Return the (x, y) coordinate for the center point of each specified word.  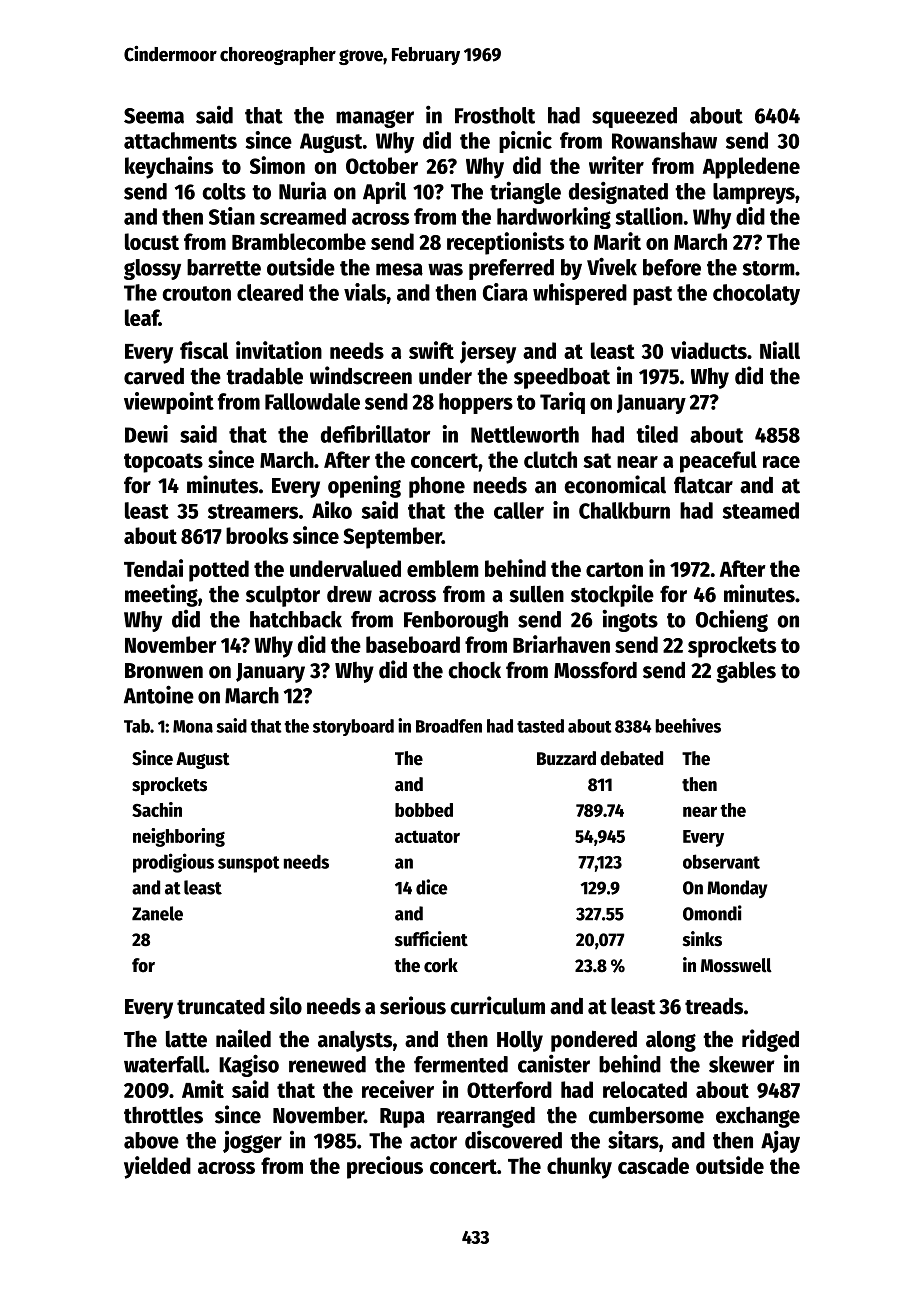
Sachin (157, 809)
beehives (688, 725)
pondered (594, 1041)
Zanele (157, 913)
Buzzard (566, 758)
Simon (277, 165)
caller (519, 510)
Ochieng (732, 621)
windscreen (361, 375)
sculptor (283, 596)
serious (413, 1005)
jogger (252, 1142)
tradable (264, 376)
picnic (525, 142)
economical (615, 484)
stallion (649, 216)
